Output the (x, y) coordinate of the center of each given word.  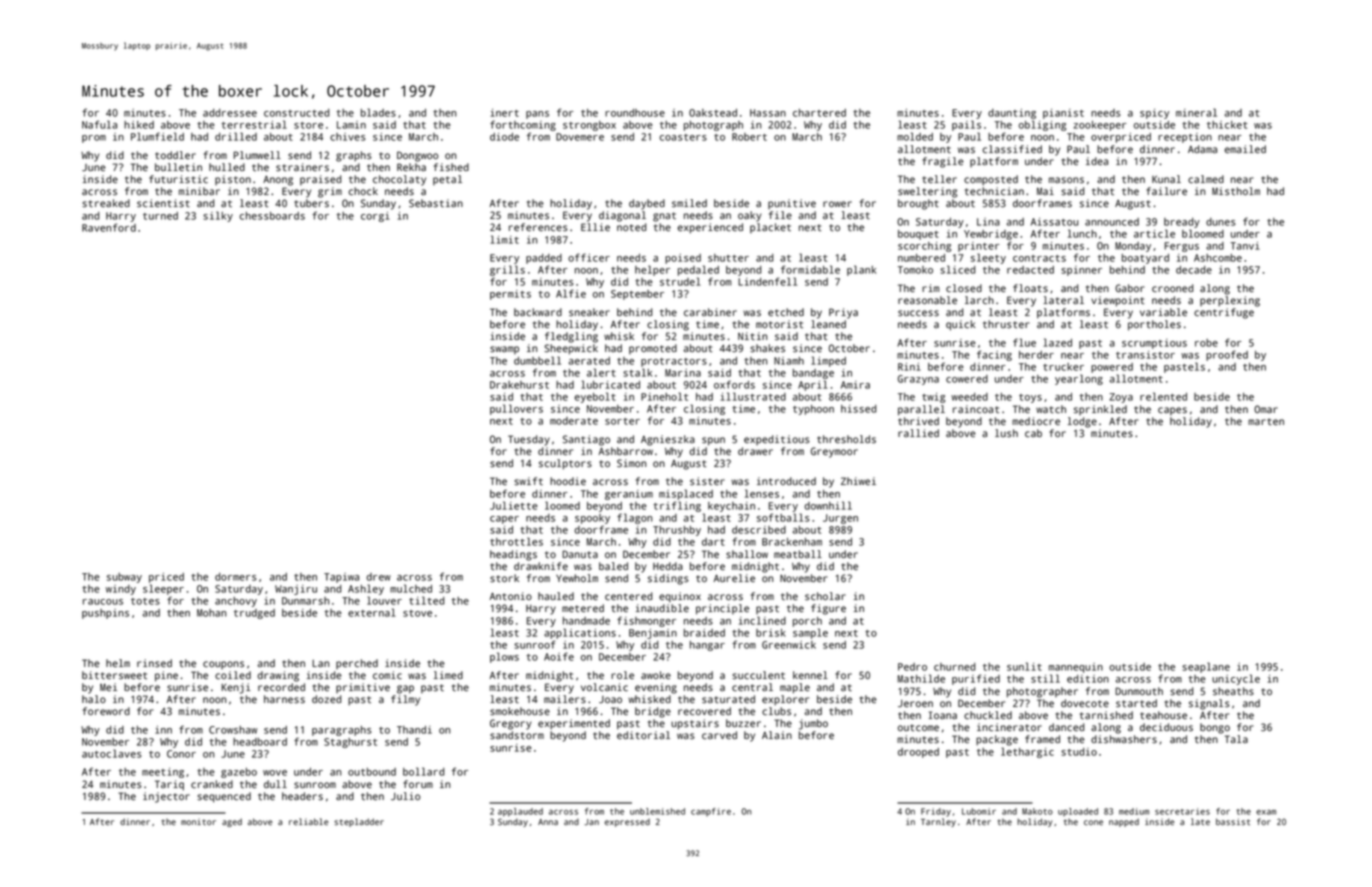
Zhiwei (858, 481)
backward (538, 312)
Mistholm (1236, 191)
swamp (504, 350)
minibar (199, 191)
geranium (629, 495)
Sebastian (436, 203)
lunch (1082, 233)
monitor (198, 821)
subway (124, 578)
